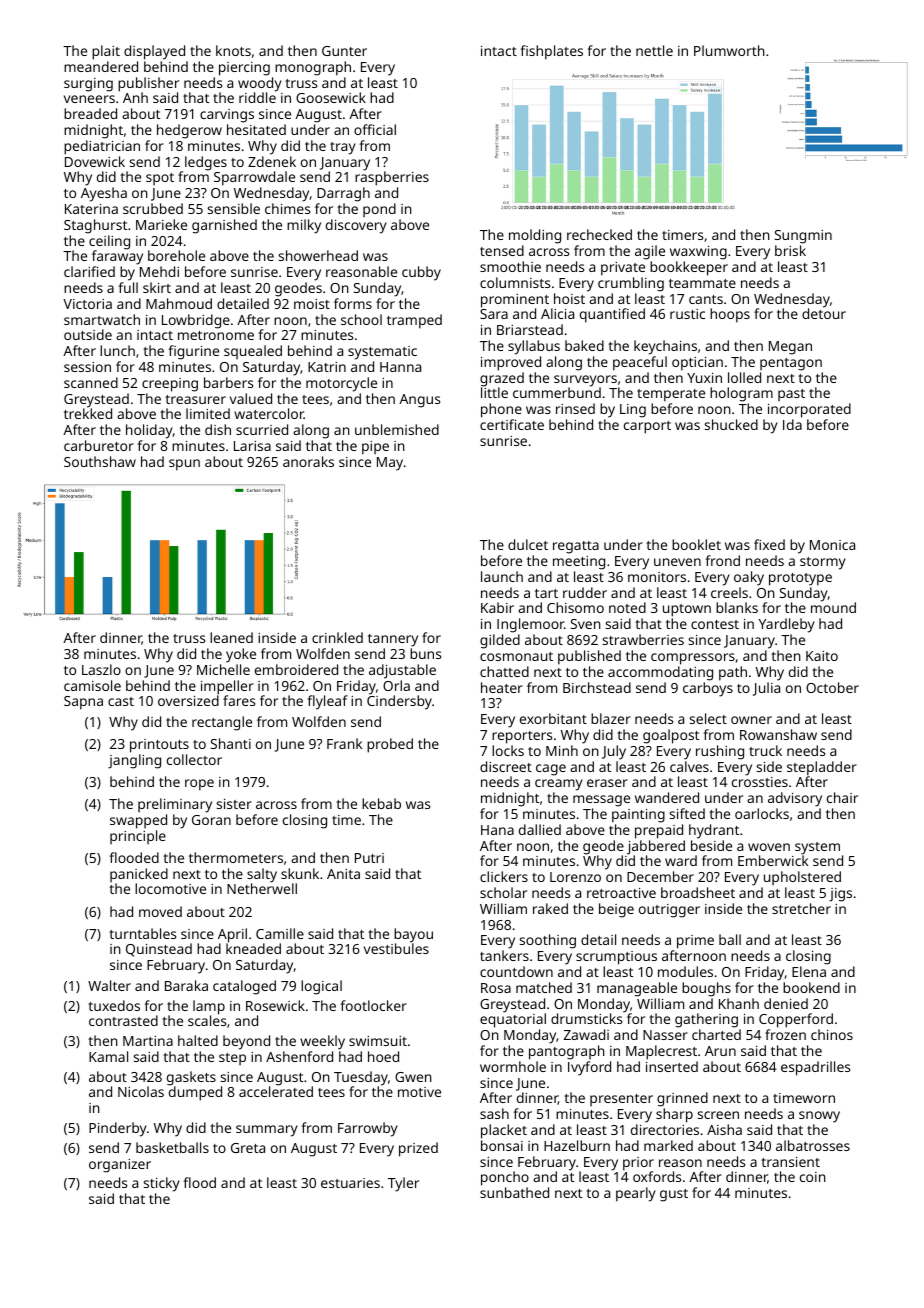 The image size is (924, 1308). Describe the element at coordinates (233, 50) in the screenshot. I see `knots` at that location.
